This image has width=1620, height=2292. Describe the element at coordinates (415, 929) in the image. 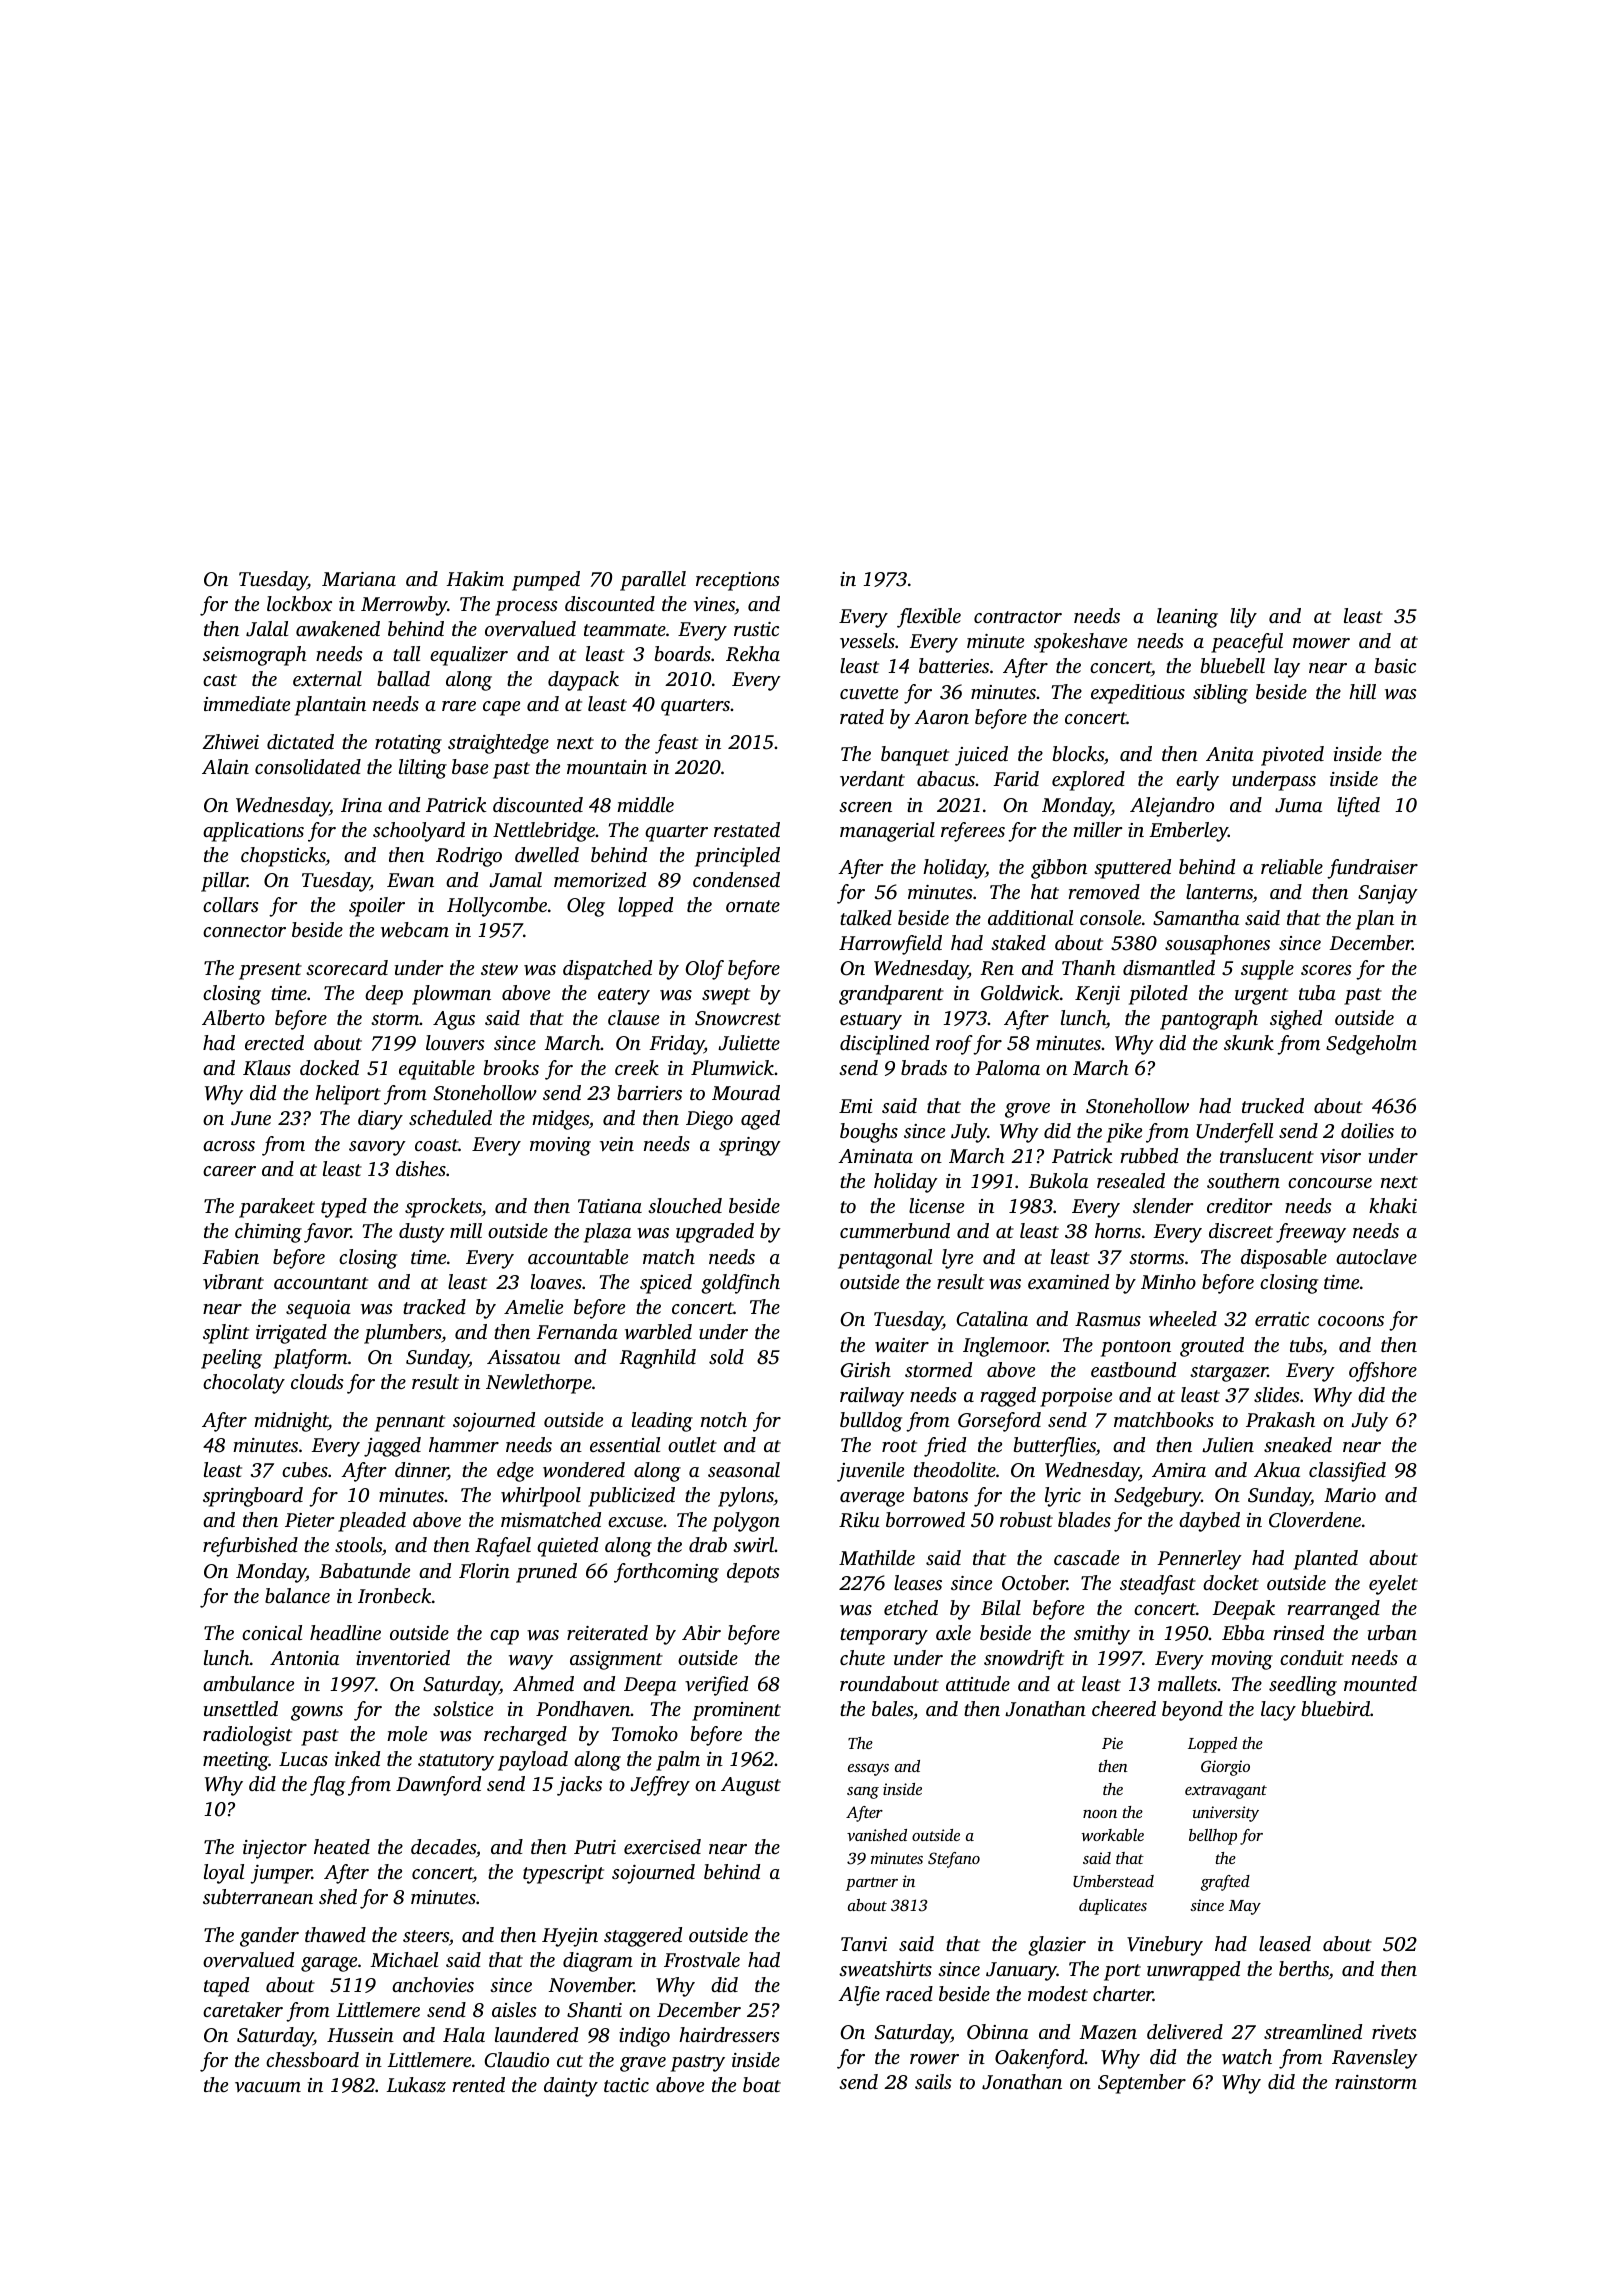

I see `webcam` at that location.
